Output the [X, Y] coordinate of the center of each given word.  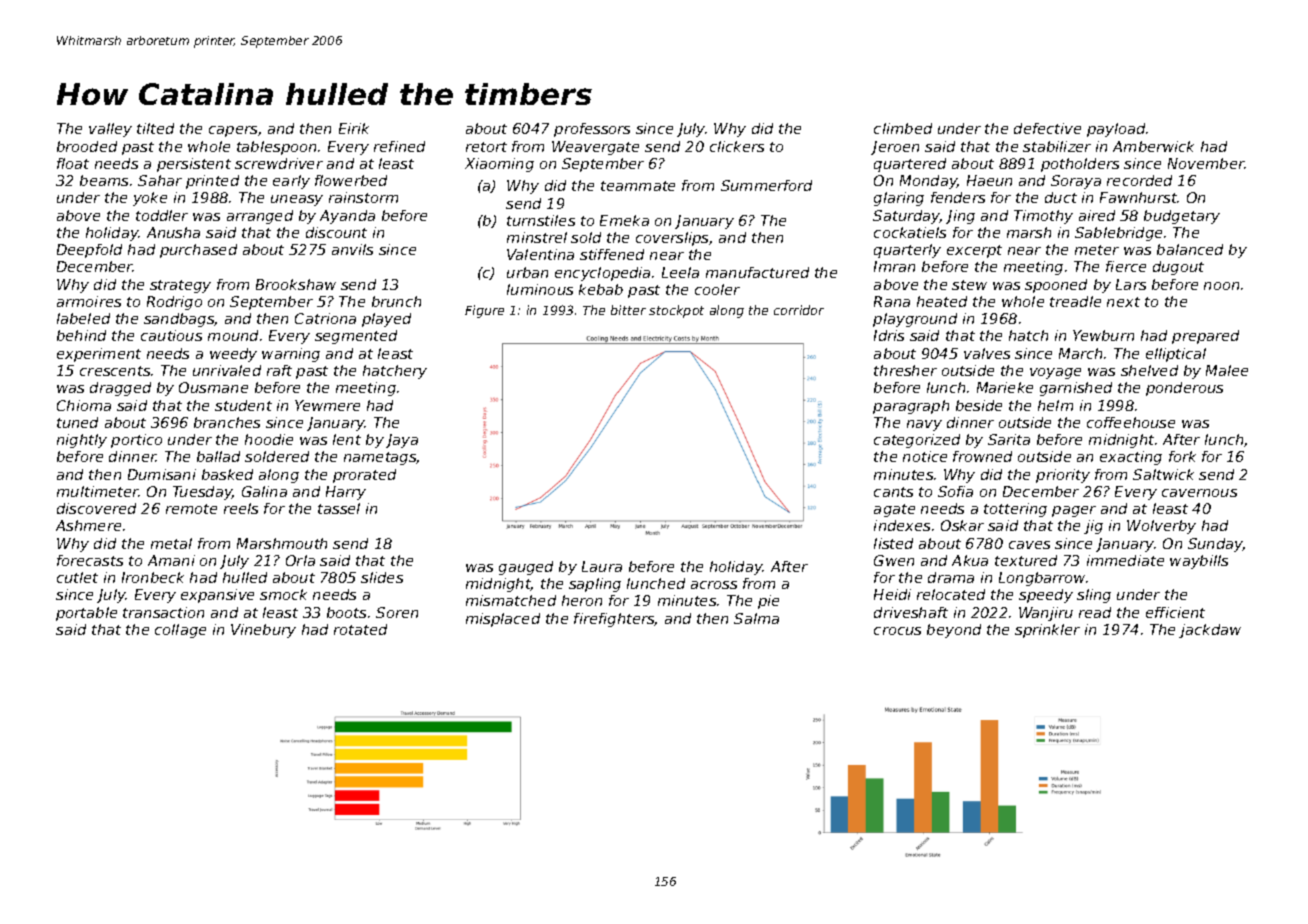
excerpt [974, 251]
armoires [89, 301]
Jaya [402, 441]
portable [86, 614]
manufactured [757, 272]
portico [136, 441]
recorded [1139, 180]
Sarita [1009, 439]
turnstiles [541, 220]
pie [768, 602]
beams [104, 180]
